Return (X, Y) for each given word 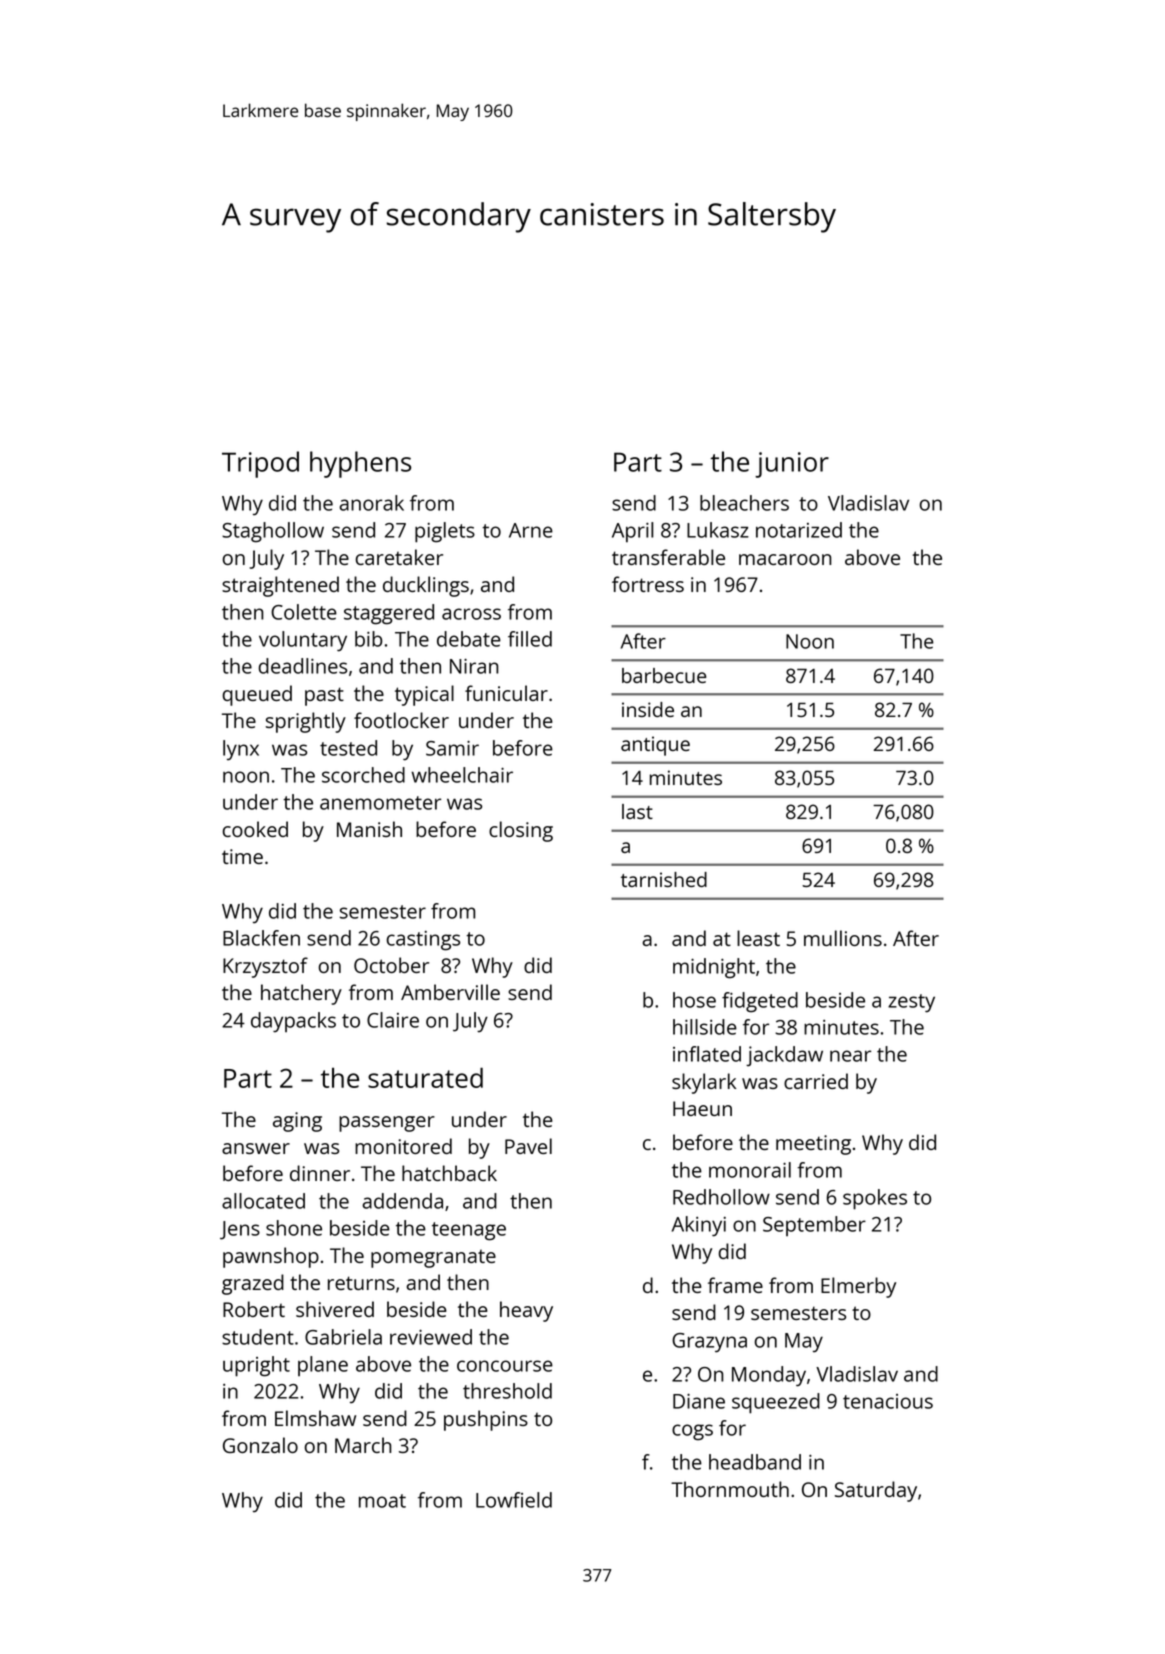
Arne (531, 530)
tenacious (888, 1401)
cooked (255, 829)
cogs (692, 1432)
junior (792, 465)
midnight (714, 968)
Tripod (260, 464)
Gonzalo (260, 1445)
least (758, 938)
